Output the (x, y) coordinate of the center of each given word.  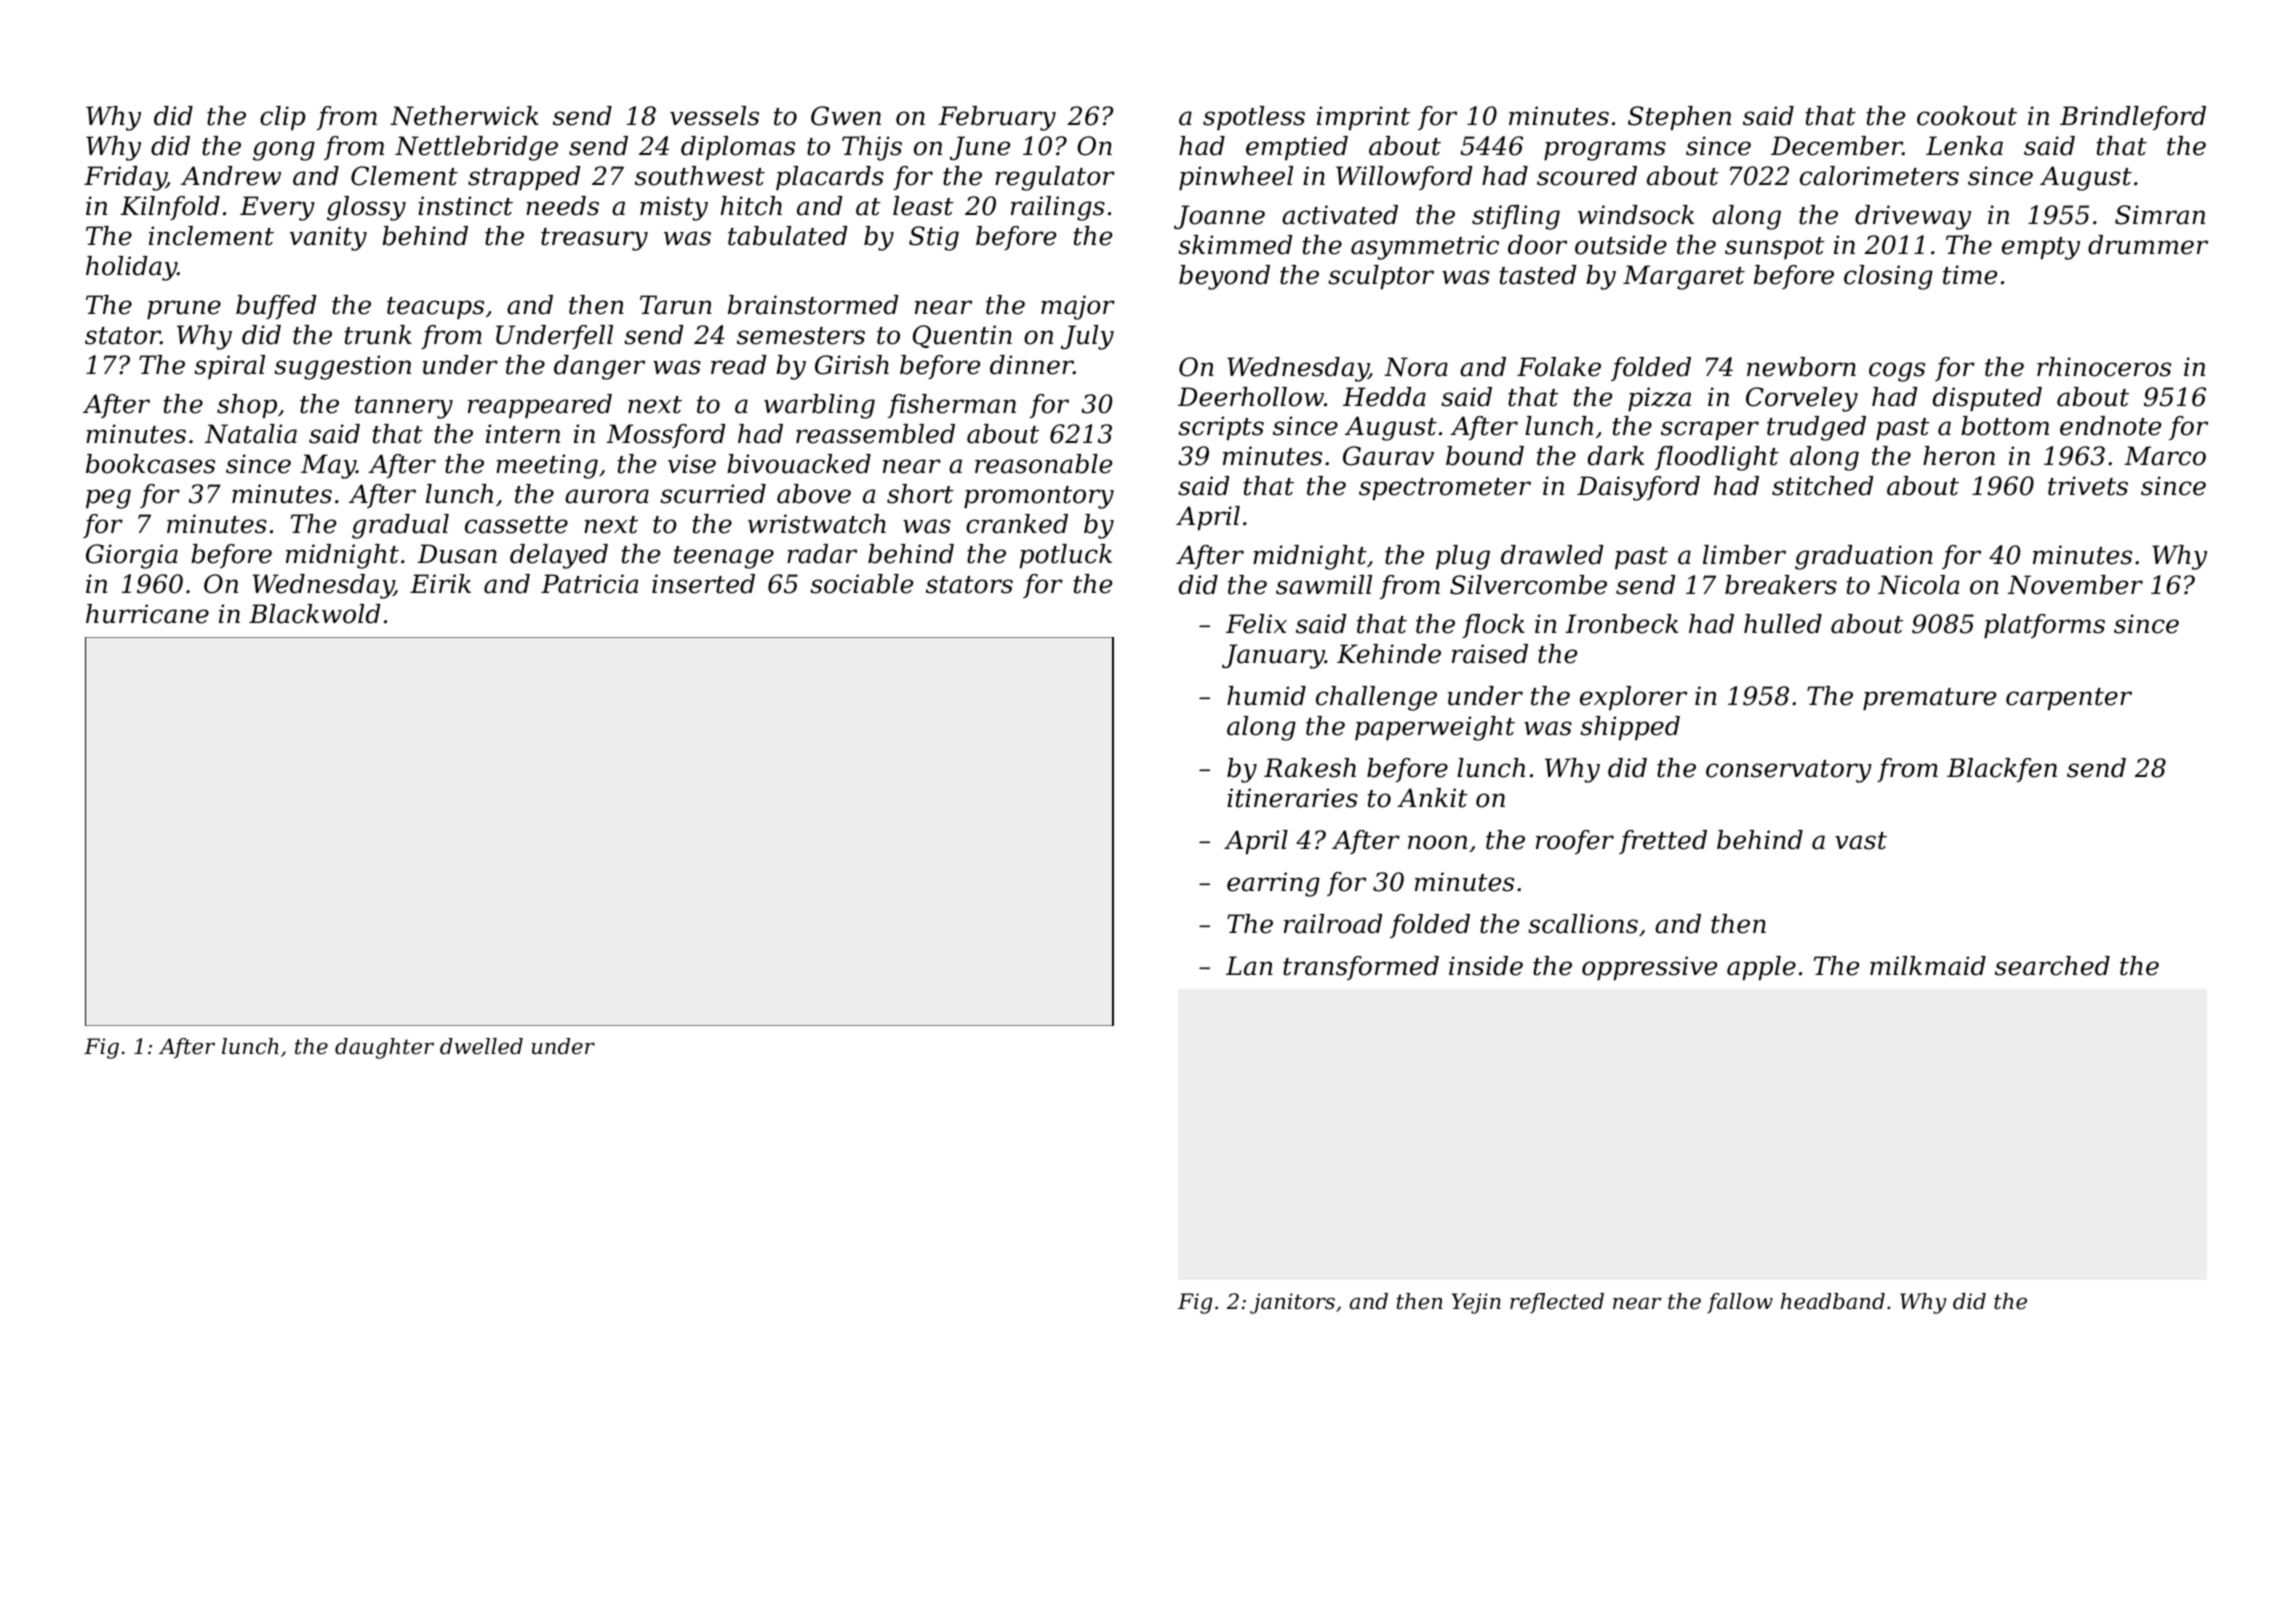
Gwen (846, 116)
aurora (607, 496)
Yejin (1476, 1303)
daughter (384, 1048)
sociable (861, 584)
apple (1761, 968)
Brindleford (2133, 118)
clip (283, 118)
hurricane (147, 614)
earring (1273, 884)
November (2075, 585)
